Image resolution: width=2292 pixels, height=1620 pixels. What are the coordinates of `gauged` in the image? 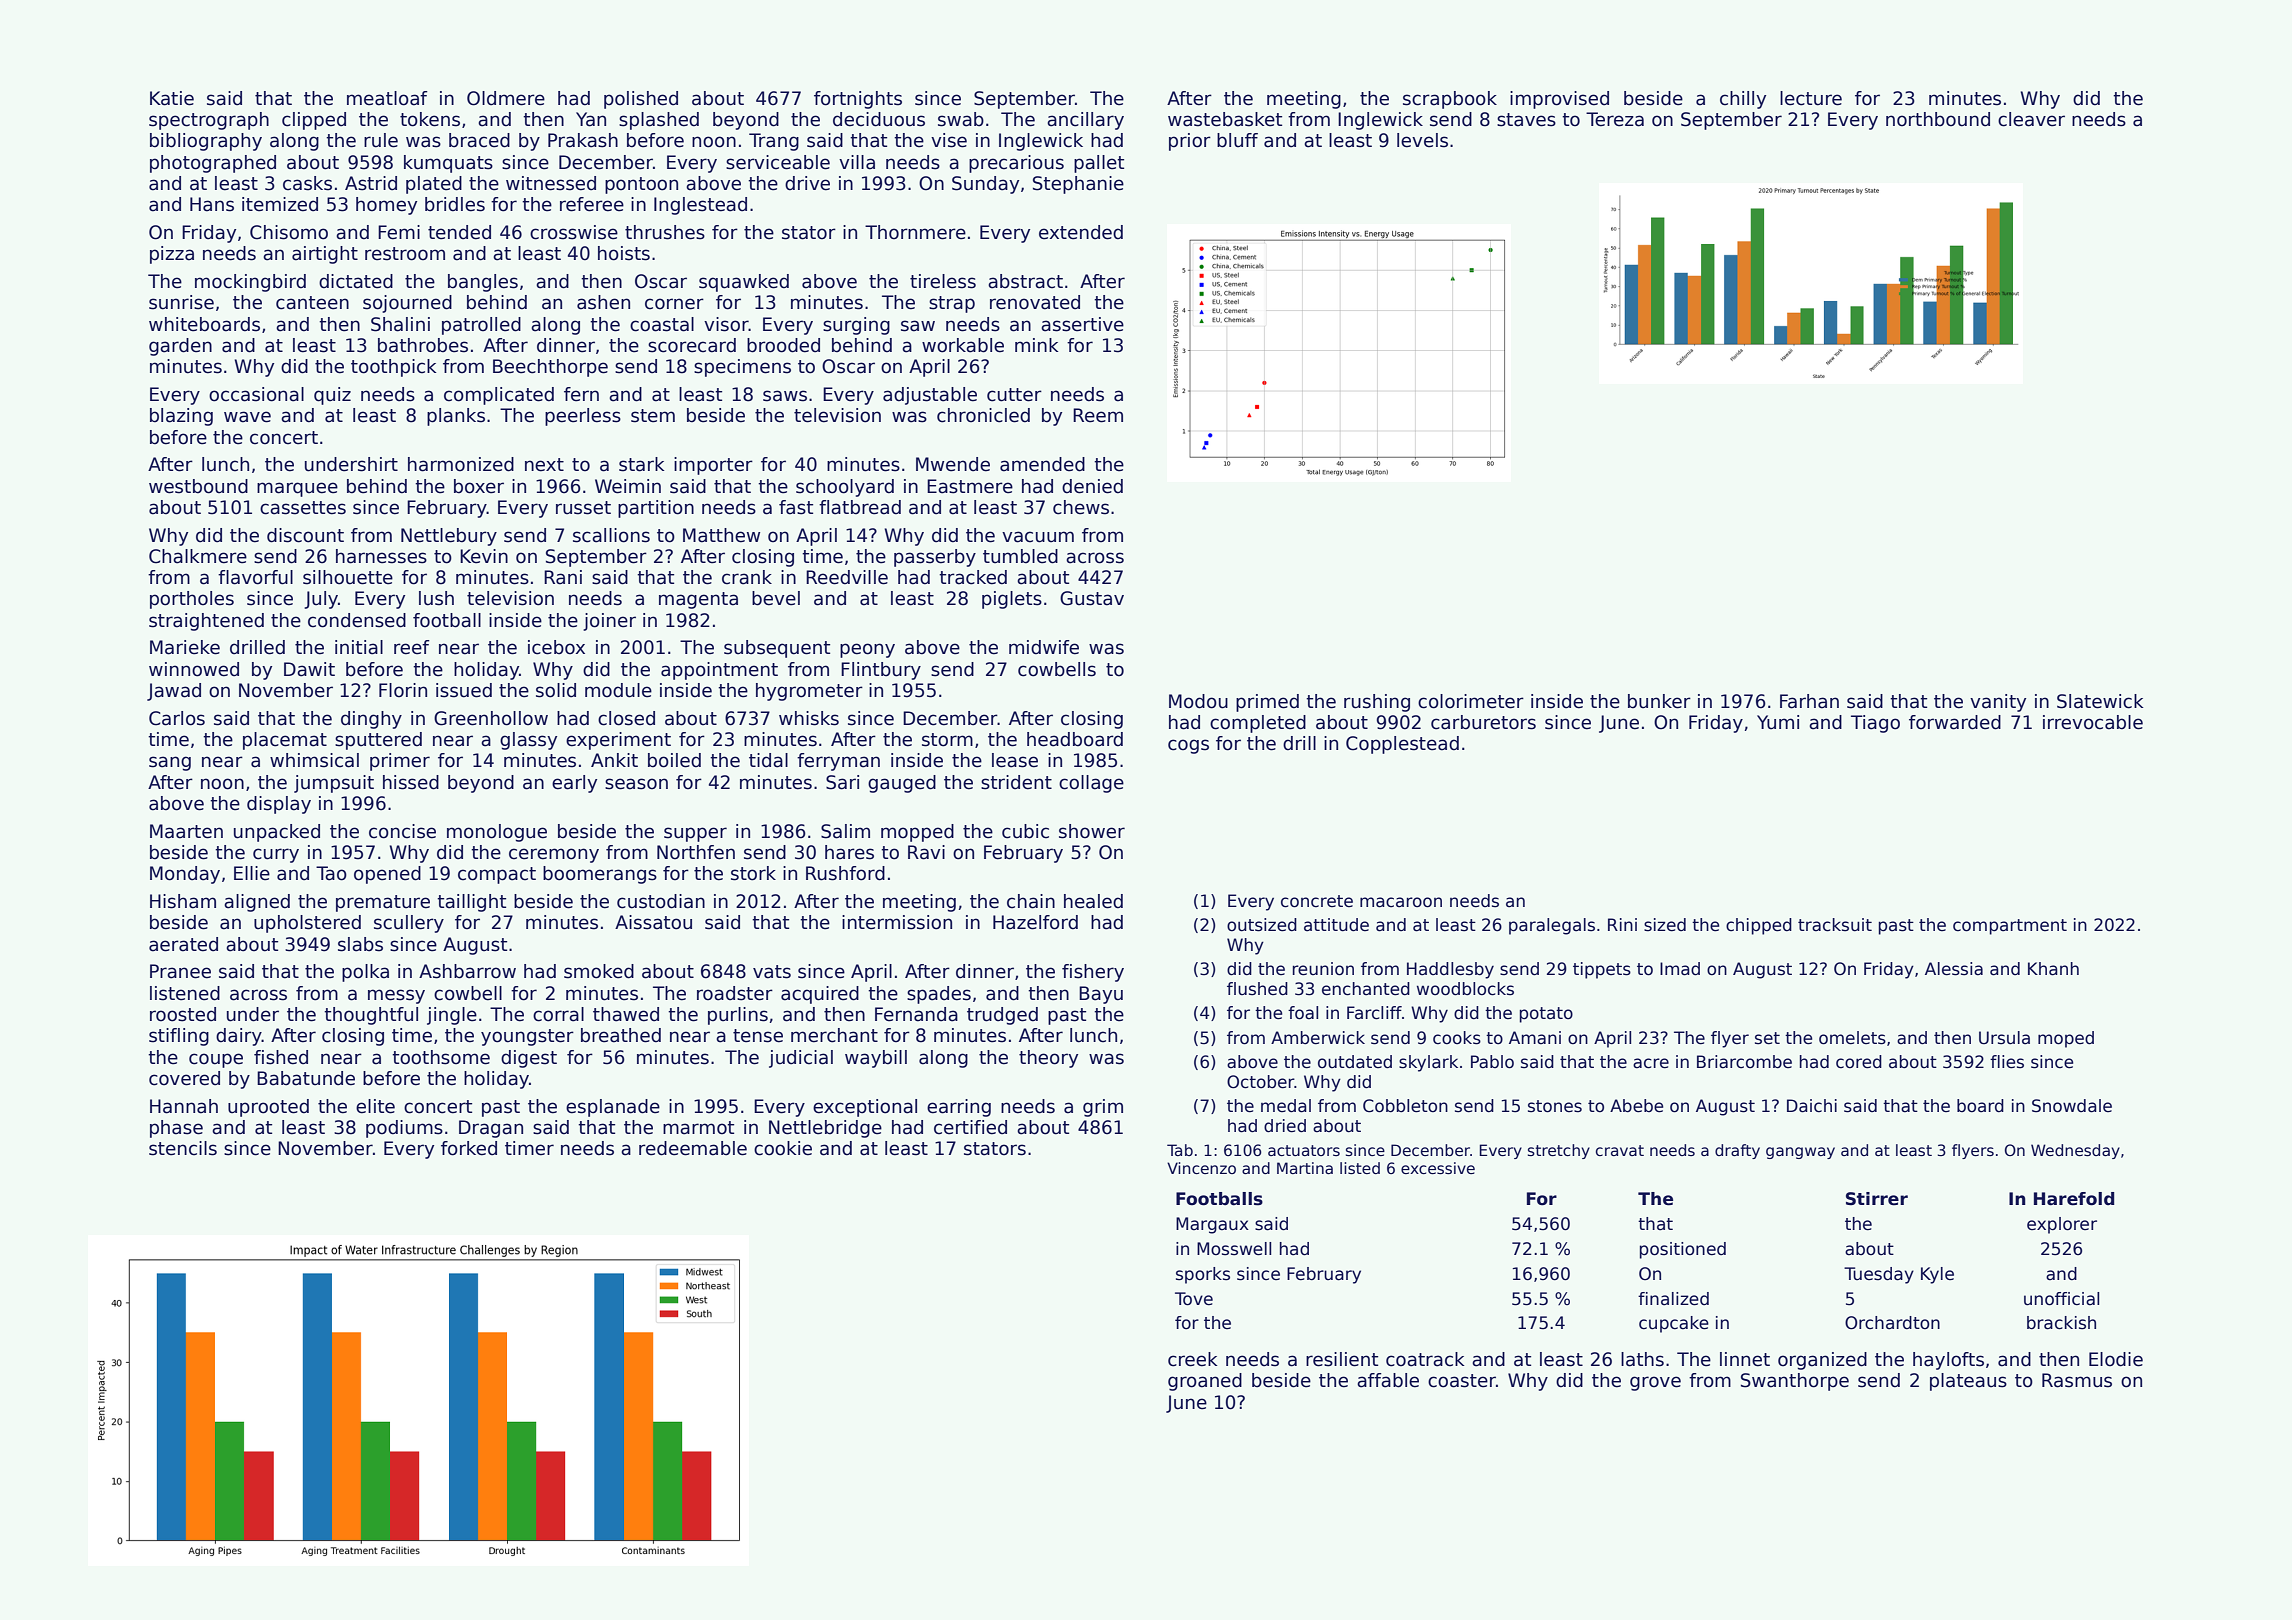 It's located at (902, 784).
